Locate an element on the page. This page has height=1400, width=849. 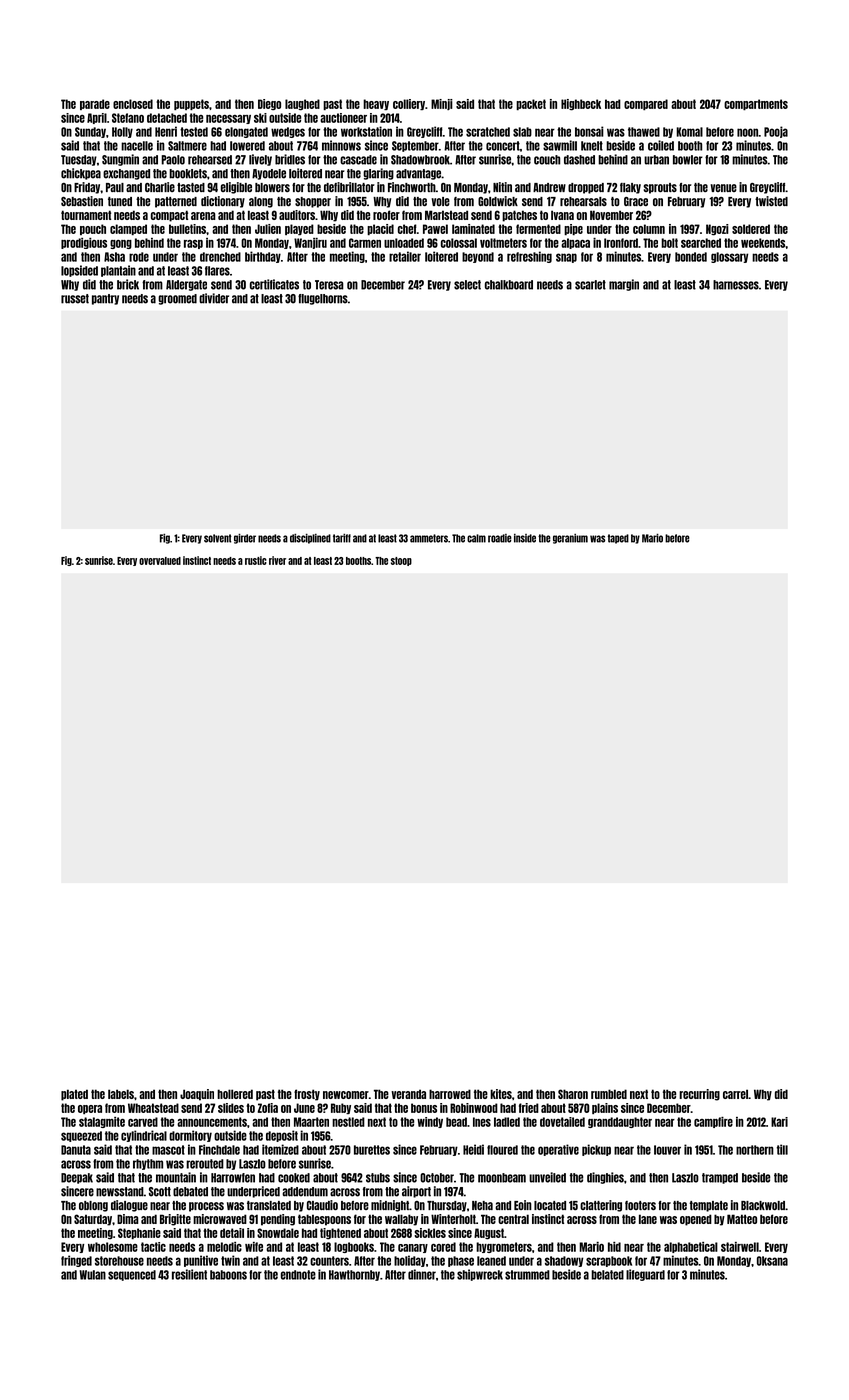
flugelhorns is located at coordinates (323, 299).
